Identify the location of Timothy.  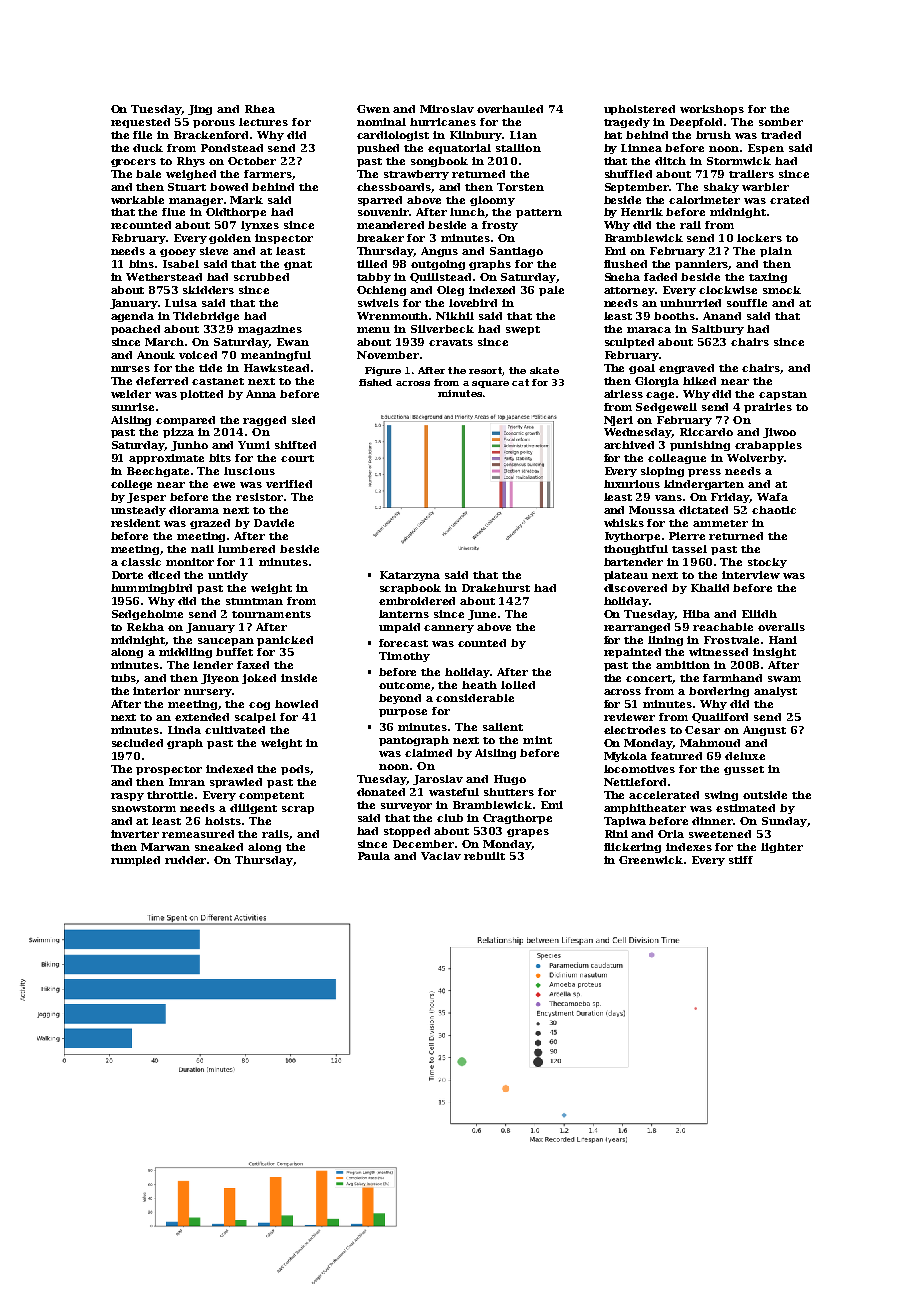
(404, 657).
